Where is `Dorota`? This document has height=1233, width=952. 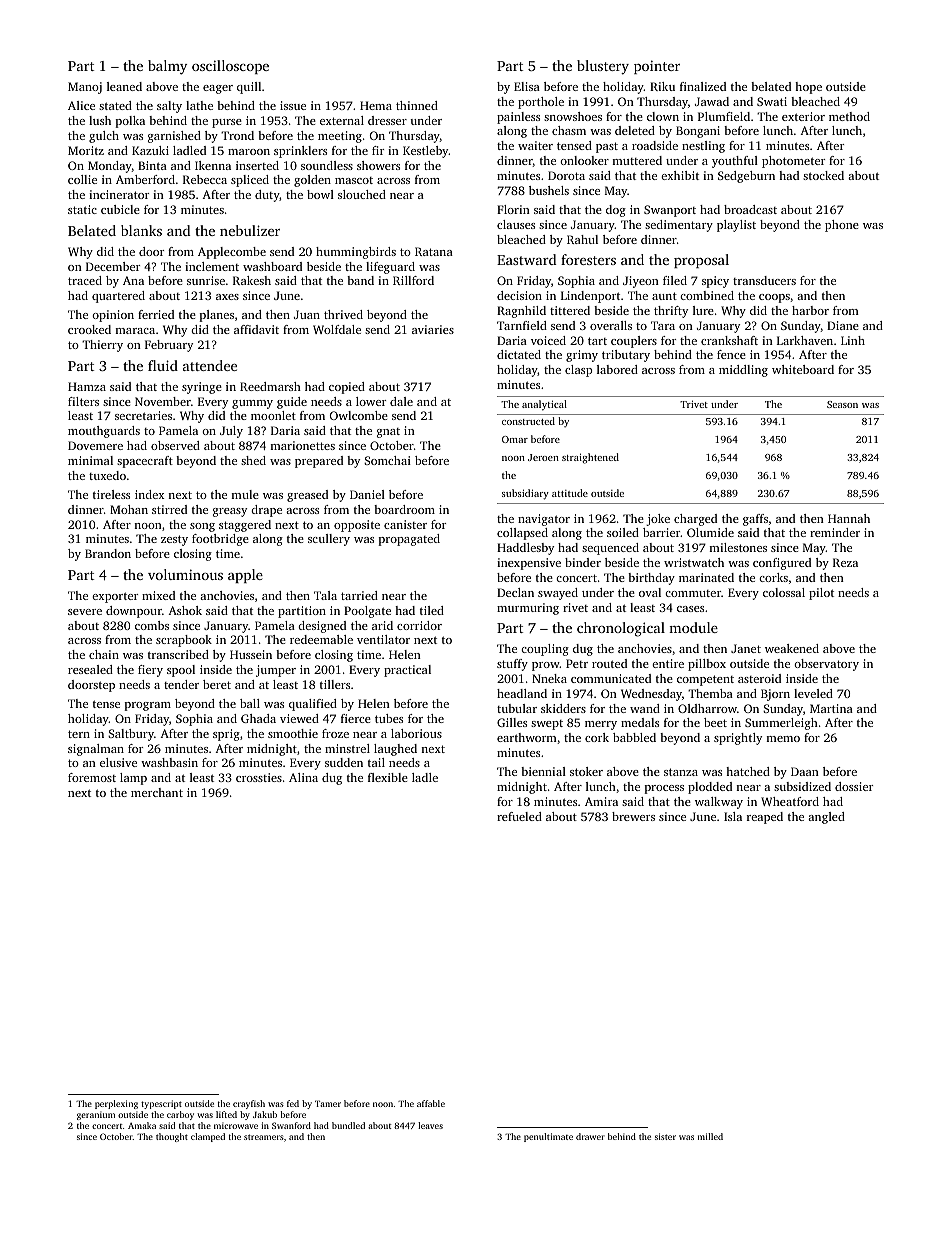
Dorota is located at coordinates (566, 175).
